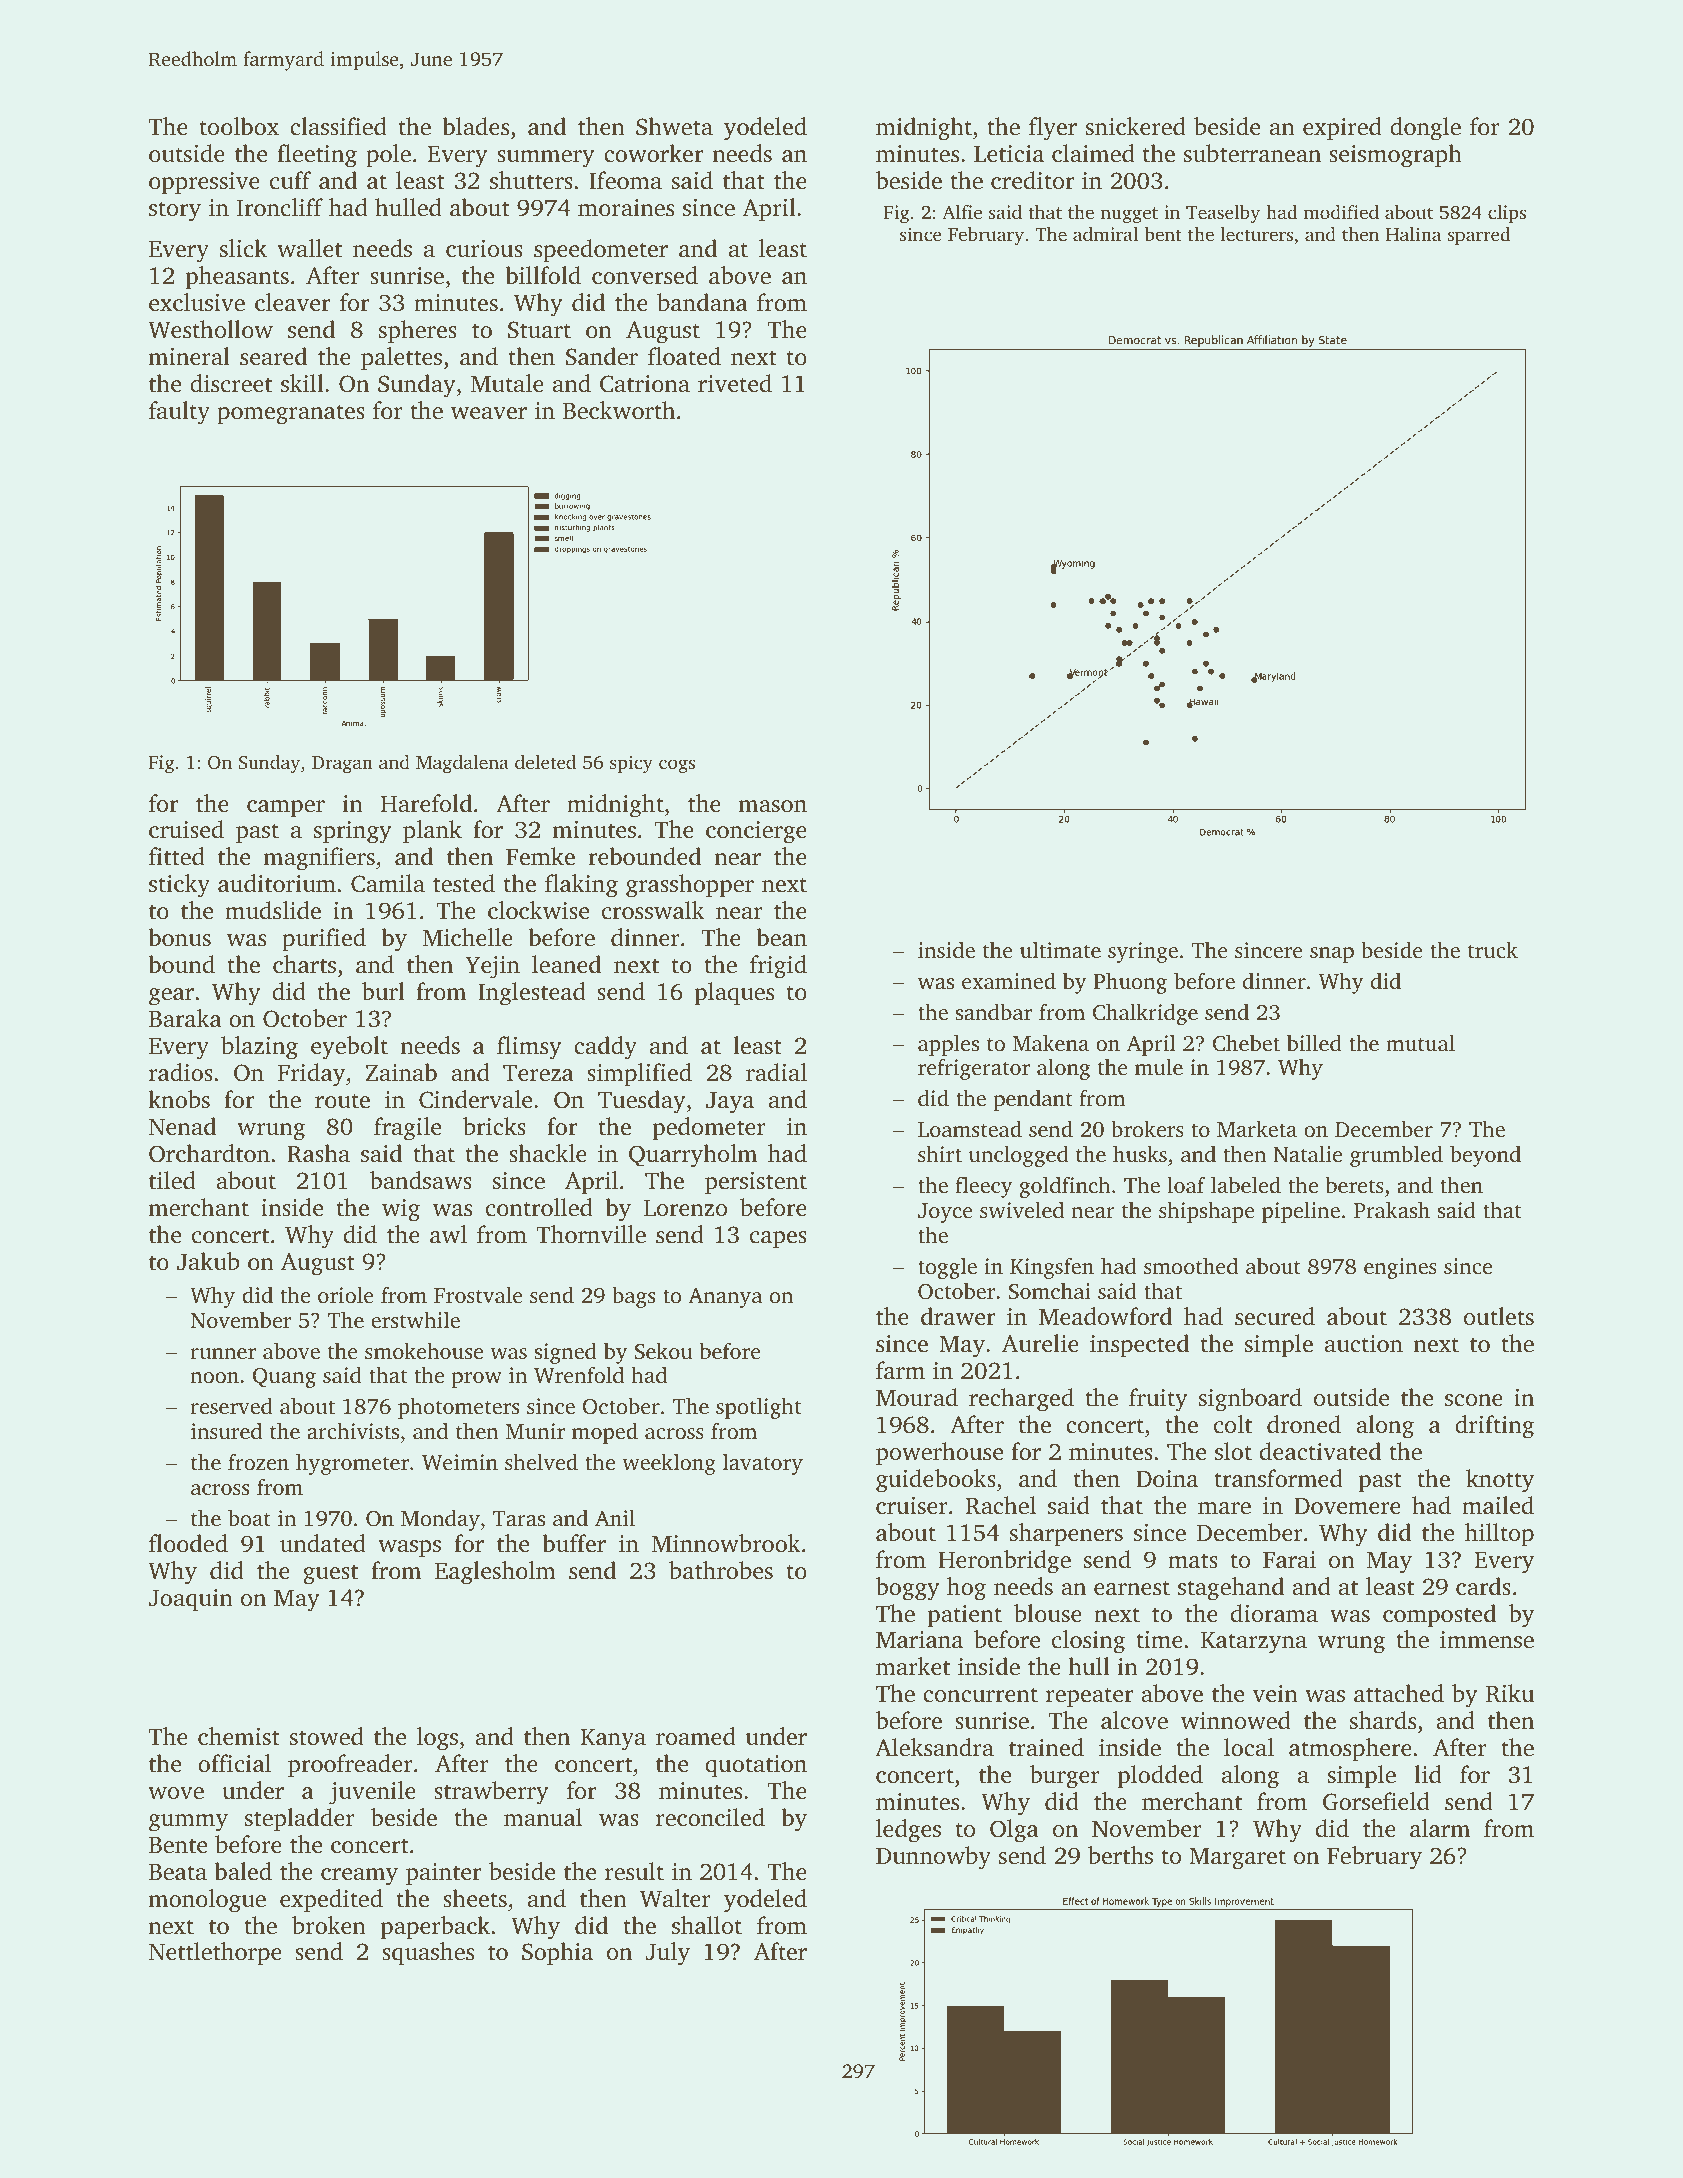 This page has width=1683, height=2178. I want to click on bags, so click(633, 1297).
